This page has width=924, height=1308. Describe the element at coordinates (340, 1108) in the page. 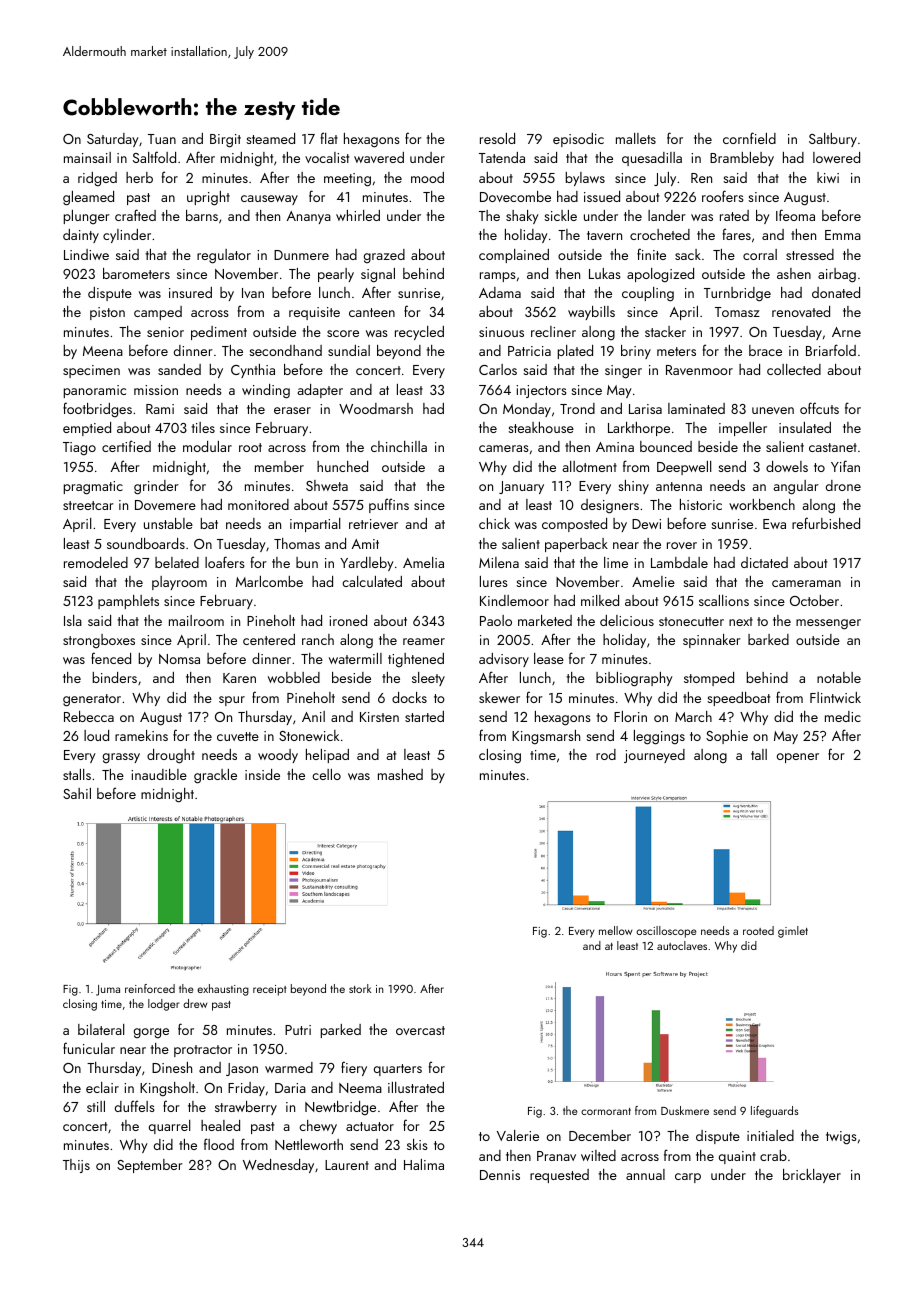

I see `Newtbridge` at that location.
